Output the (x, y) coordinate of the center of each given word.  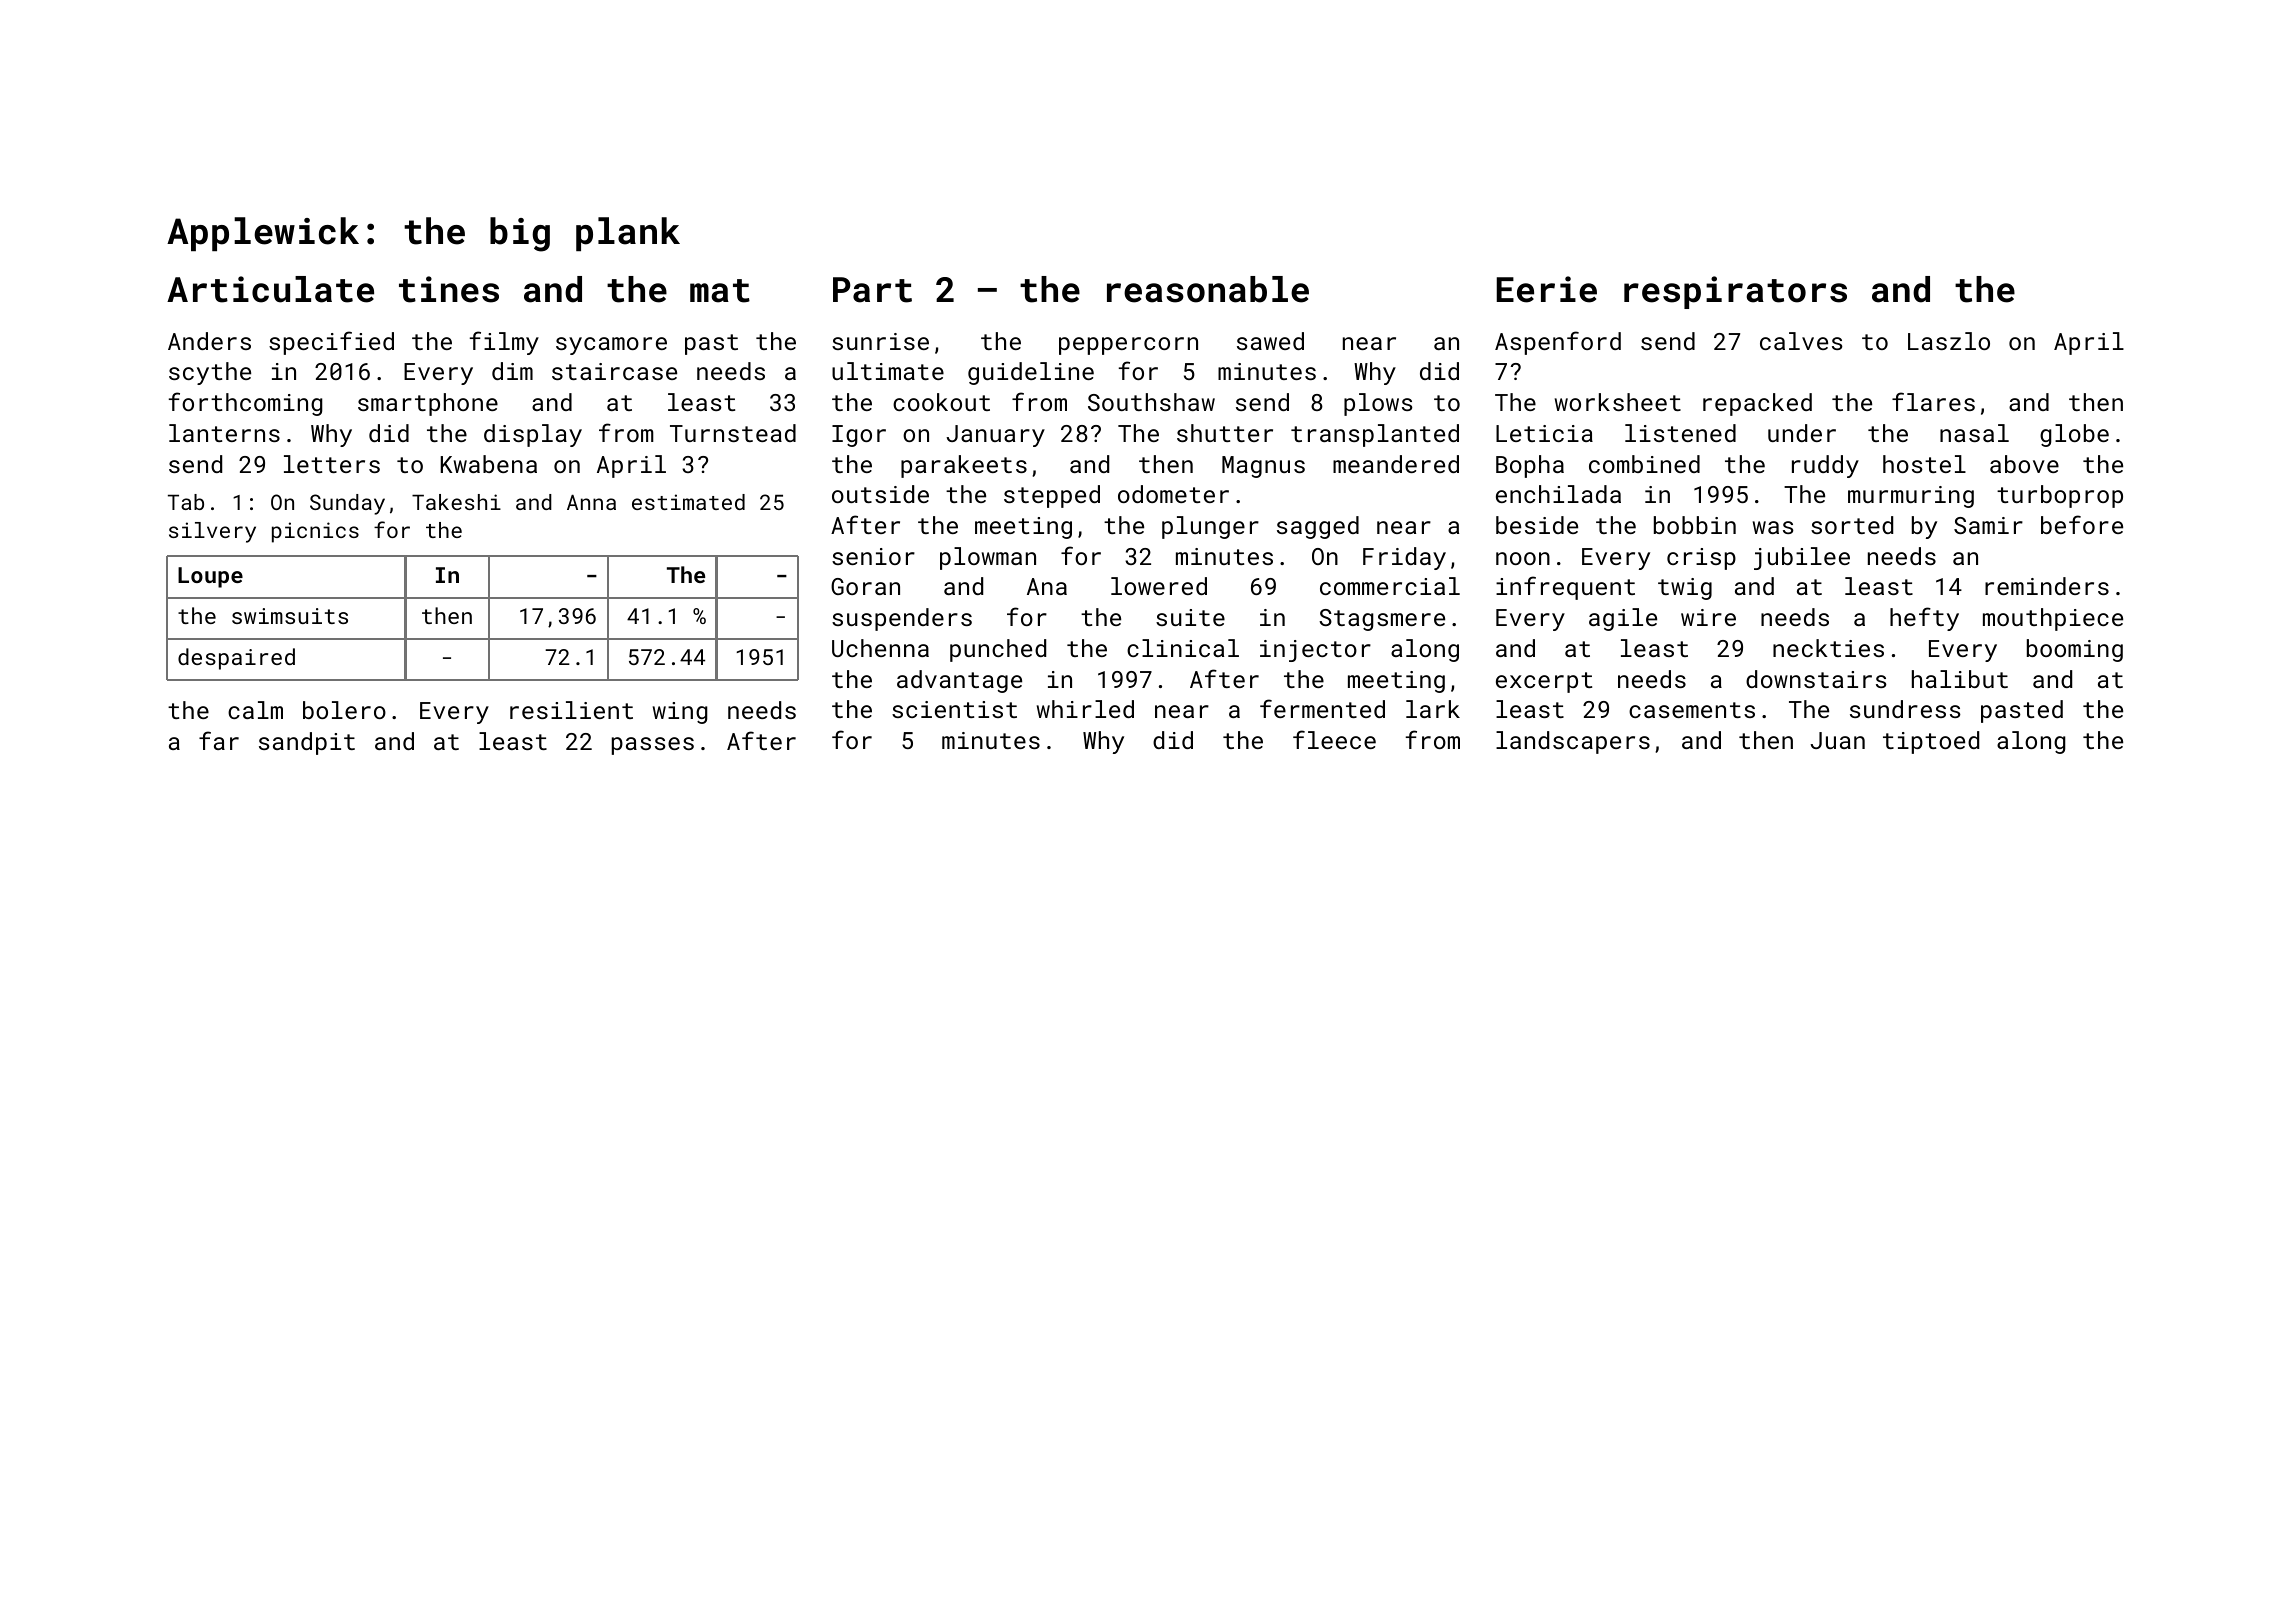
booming (2075, 650)
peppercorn (1128, 346)
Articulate (270, 289)
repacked (1757, 404)
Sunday (347, 504)
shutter (1225, 433)
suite (1190, 617)
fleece (1334, 739)
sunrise (880, 341)
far (219, 740)
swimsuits (290, 616)
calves (1801, 341)
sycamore (611, 346)
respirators (1735, 292)
